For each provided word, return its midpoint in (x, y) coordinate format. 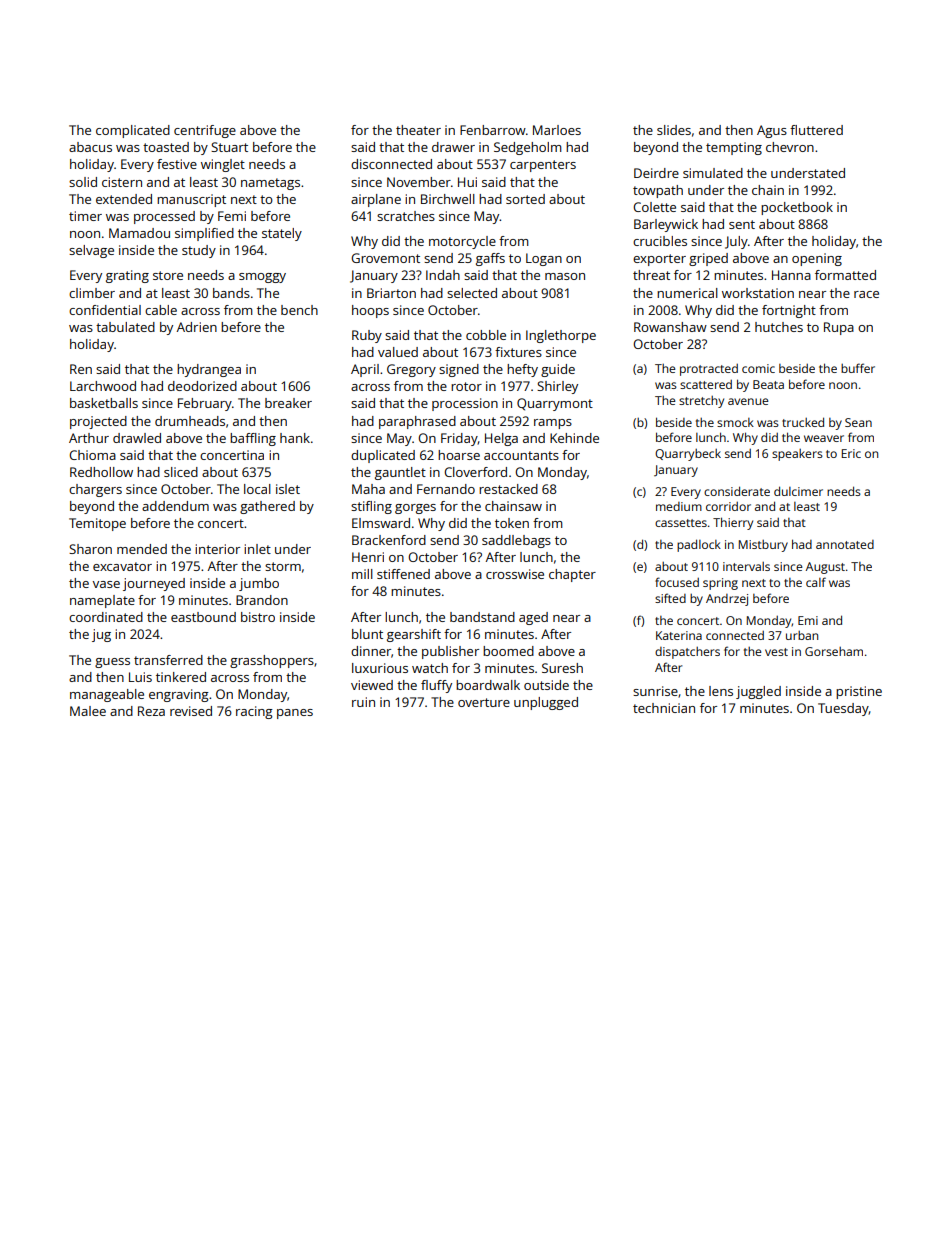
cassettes (681, 523)
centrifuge (205, 131)
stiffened (403, 574)
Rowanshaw (670, 327)
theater (418, 130)
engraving (179, 695)
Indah (443, 275)
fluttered (816, 130)
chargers (95, 490)
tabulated (125, 327)
